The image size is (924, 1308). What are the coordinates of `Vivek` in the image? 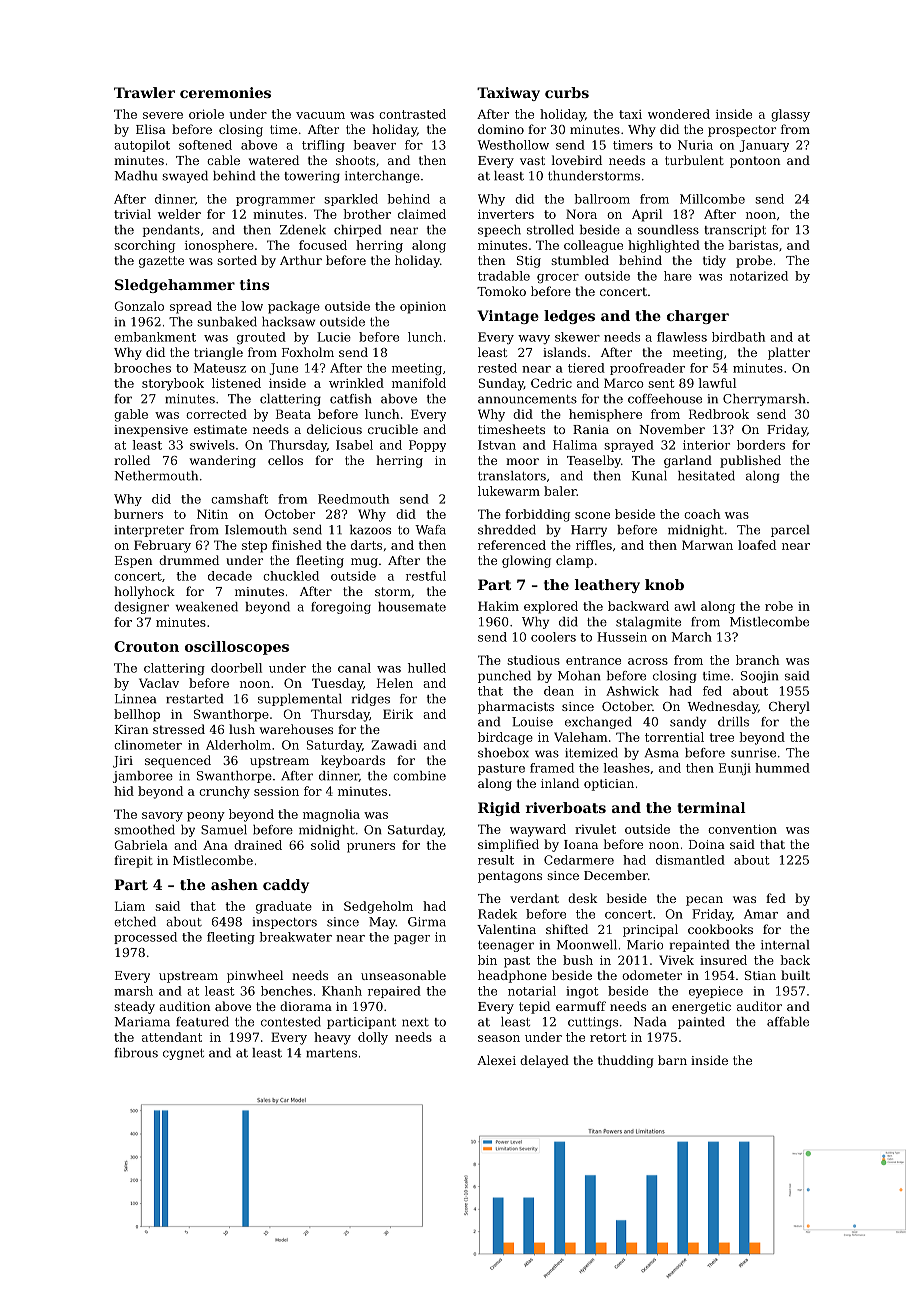 It's located at (676, 960).
